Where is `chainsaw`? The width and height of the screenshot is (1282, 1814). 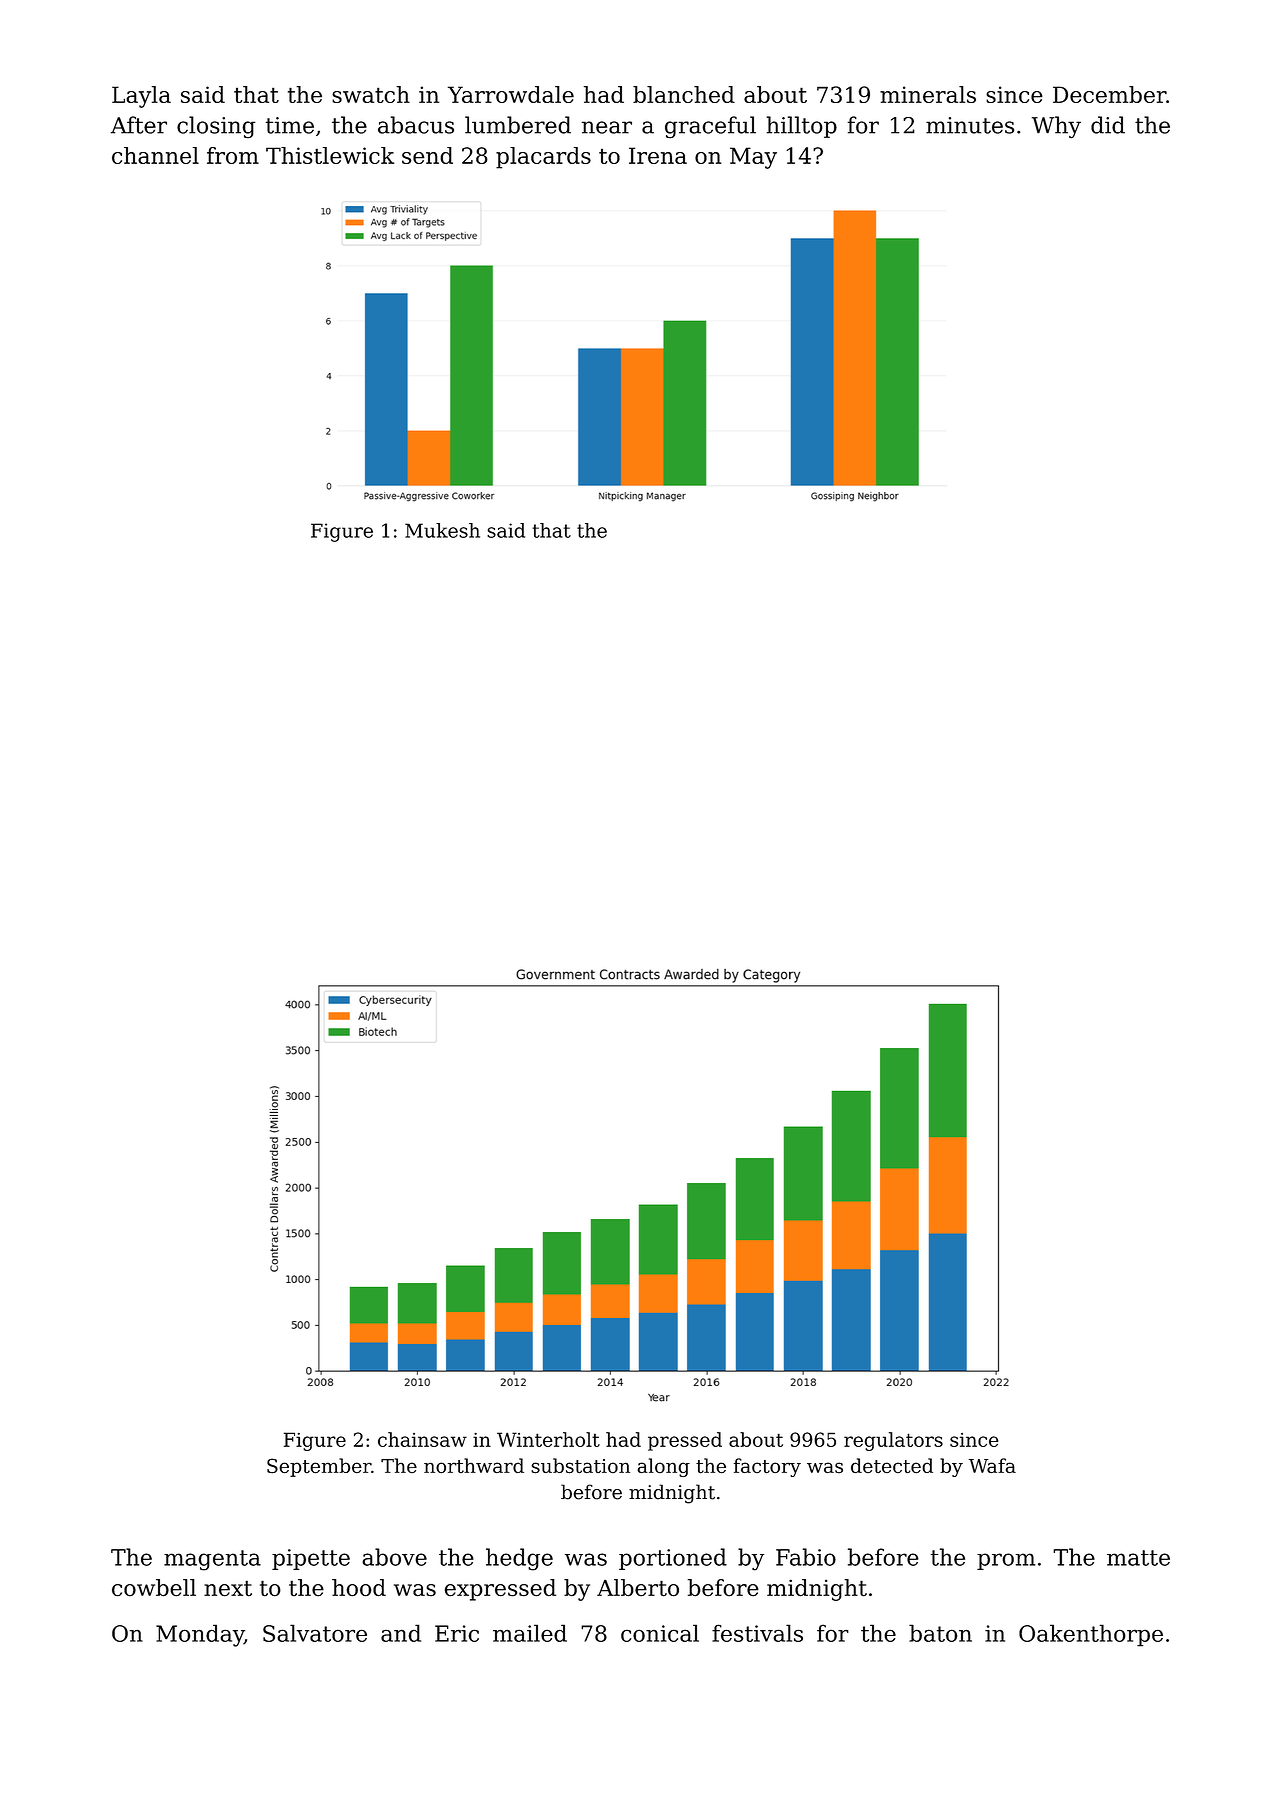
chainsaw is located at coordinates (422, 1439).
